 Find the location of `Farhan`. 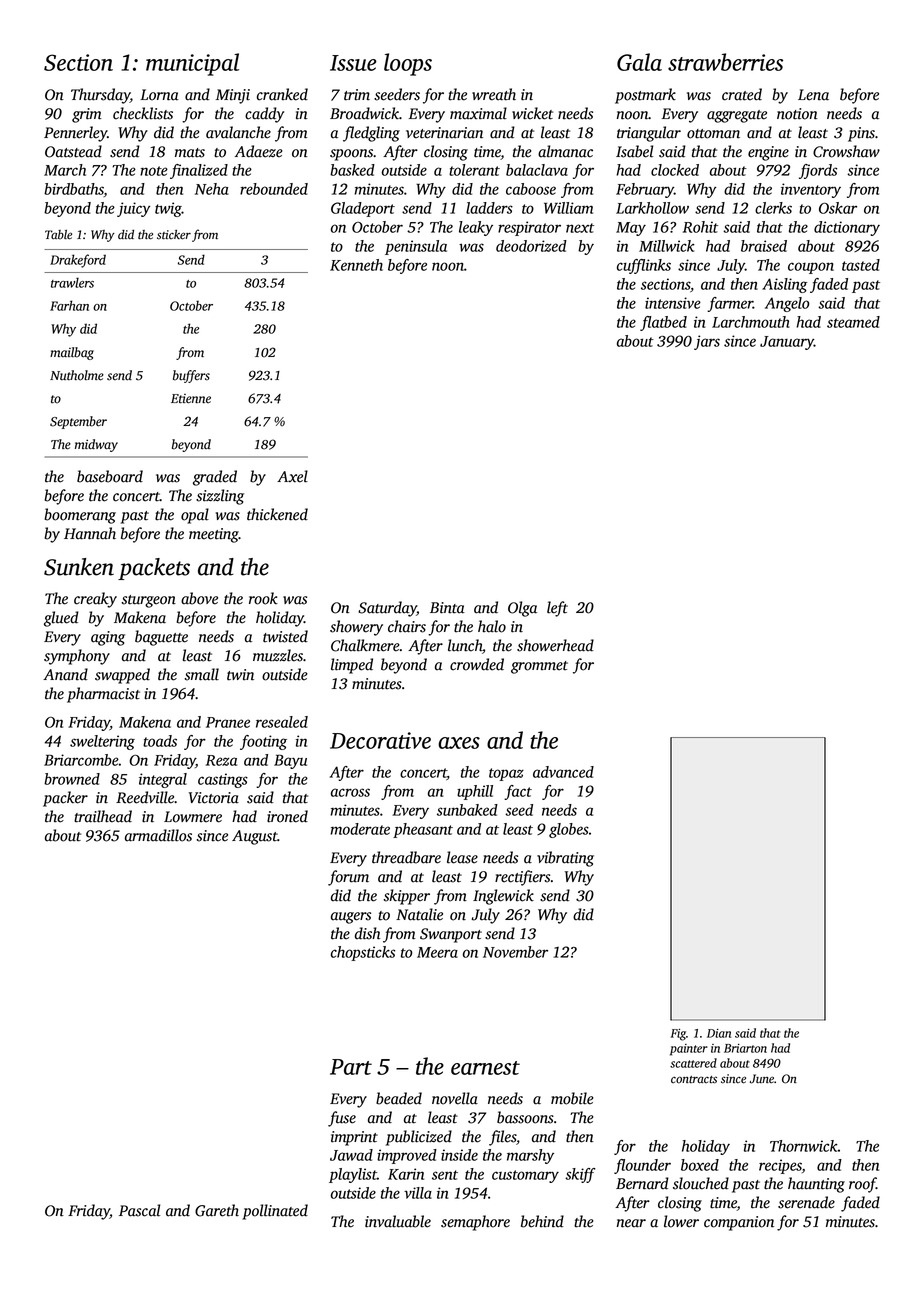

Farhan is located at coordinates (69, 305).
